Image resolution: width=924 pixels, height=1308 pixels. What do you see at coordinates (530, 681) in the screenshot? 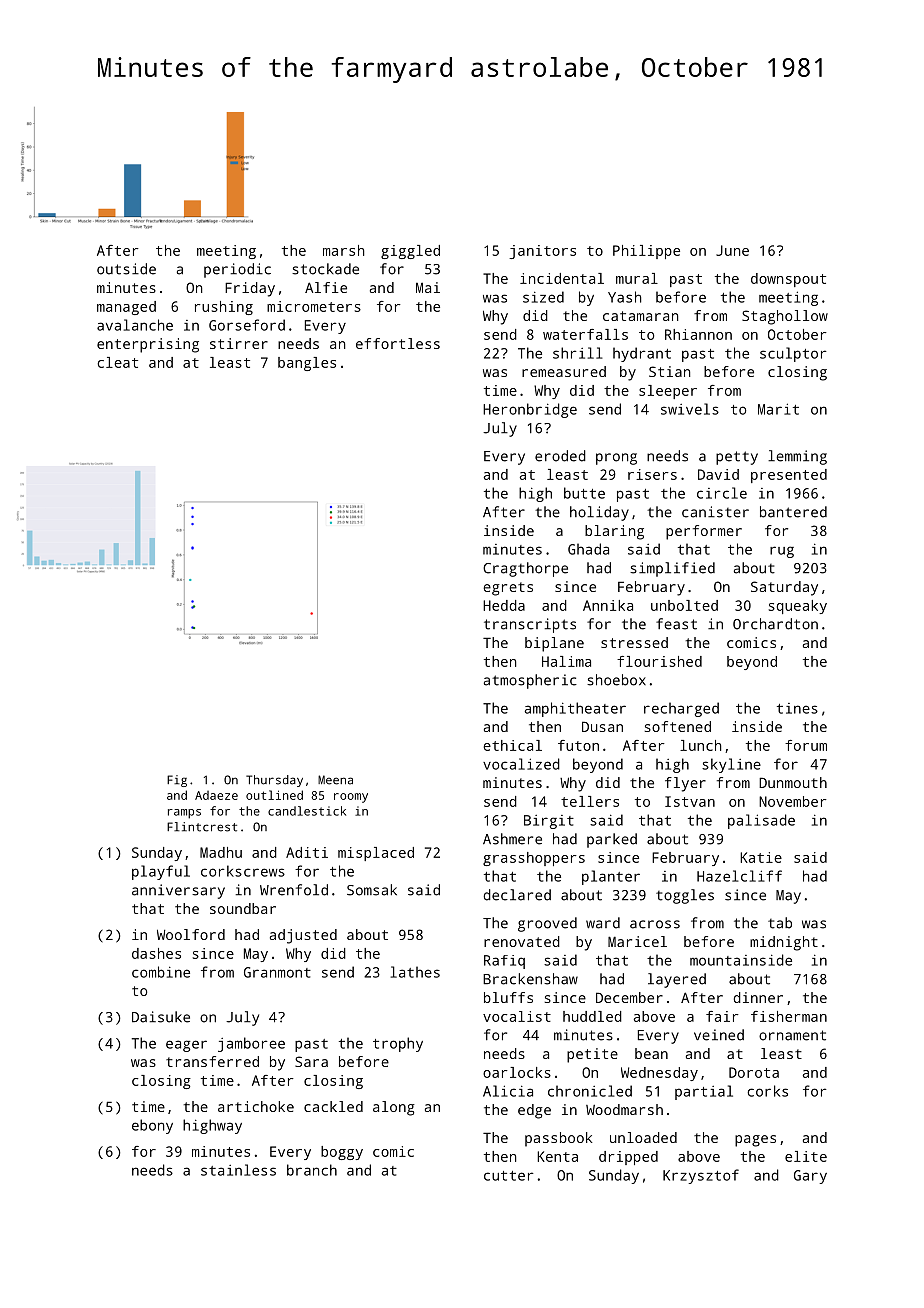
I see `atmospheric` at bounding box center [530, 681].
